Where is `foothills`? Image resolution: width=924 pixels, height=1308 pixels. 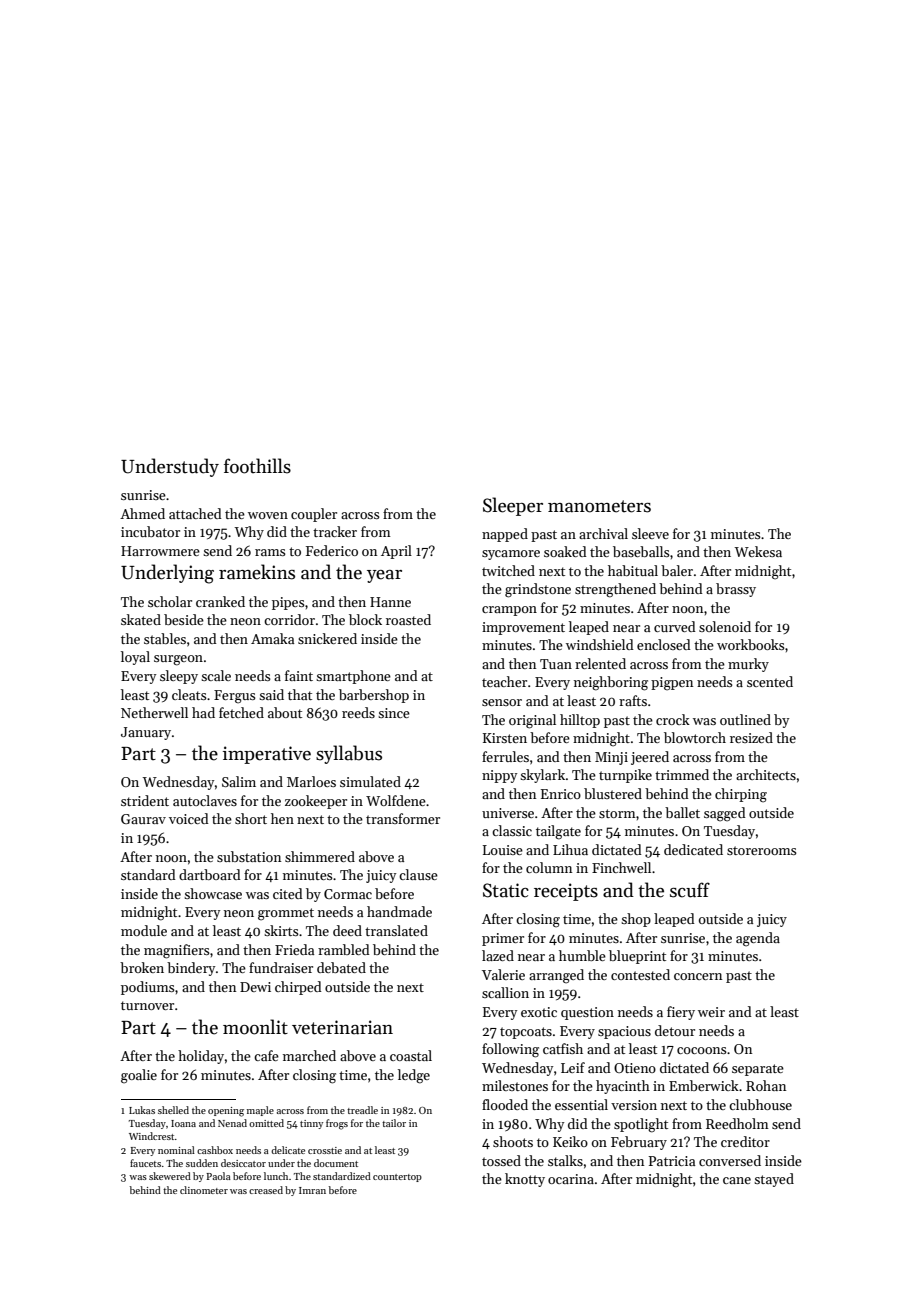
foothills is located at coordinates (257, 466).
